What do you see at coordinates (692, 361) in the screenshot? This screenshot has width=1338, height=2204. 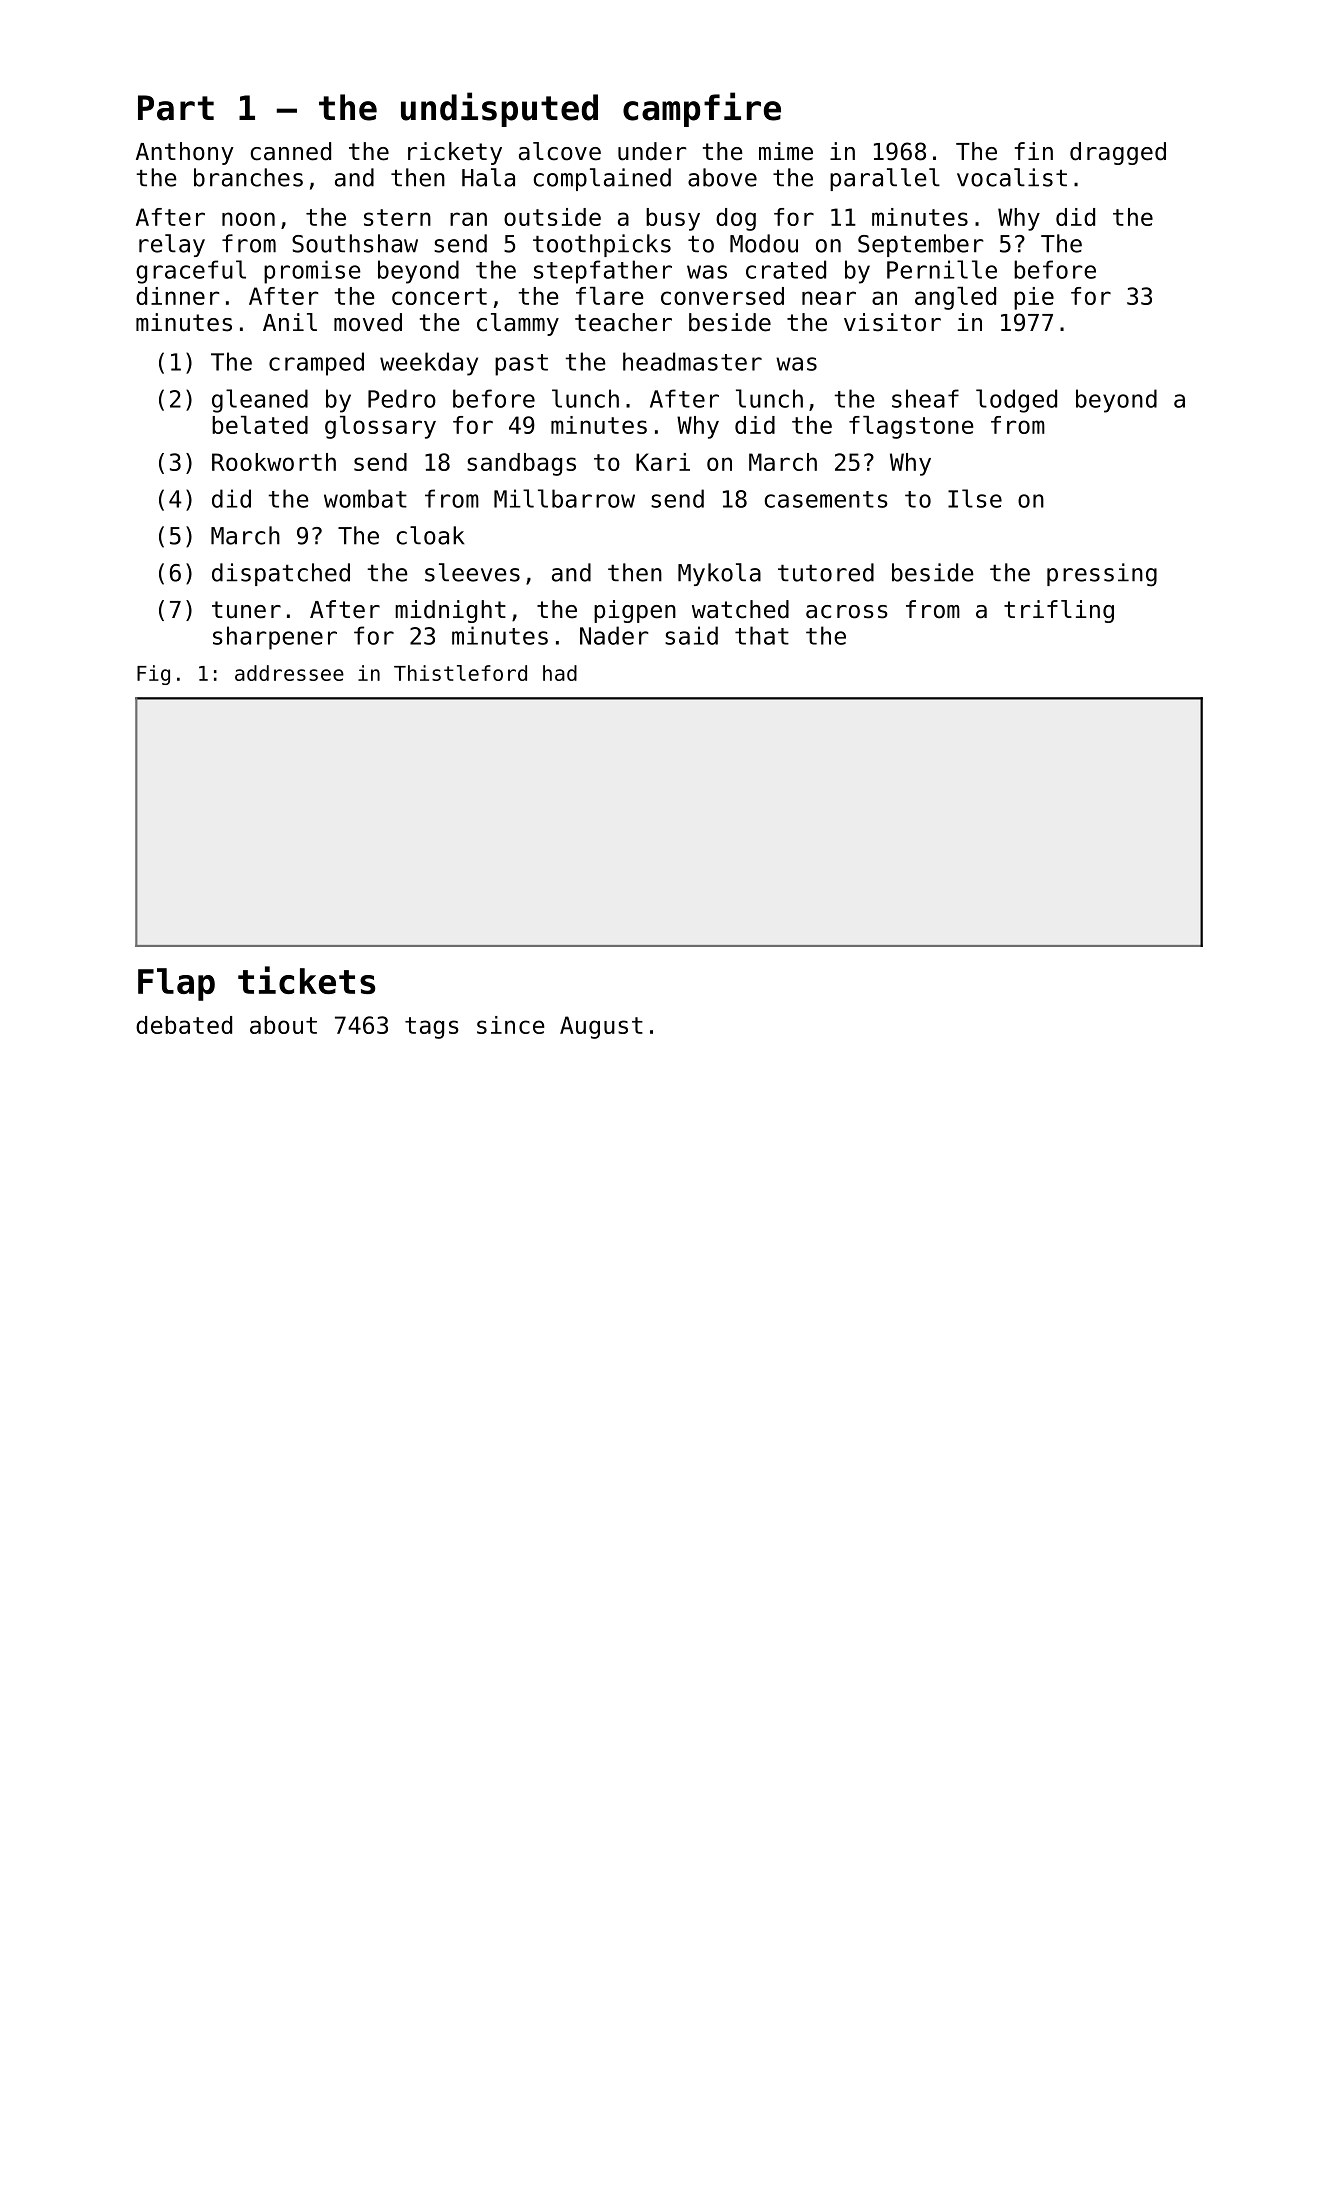 I see `headmaster` at bounding box center [692, 361].
